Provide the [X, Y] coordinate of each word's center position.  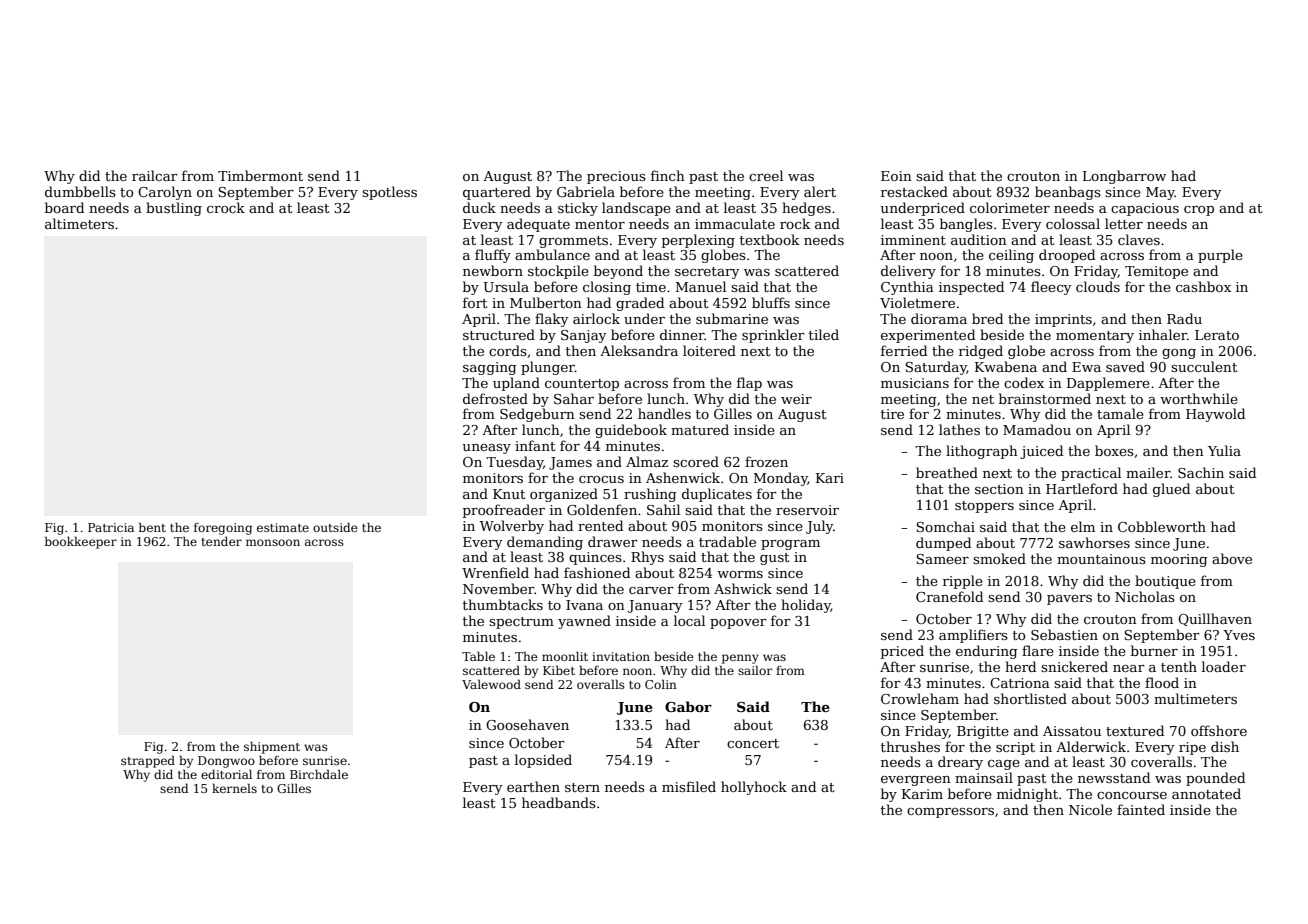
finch [668, 175]
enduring [986, 652]
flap [749, 384]
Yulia [1224, 450]
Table [478, 656]
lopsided [543, 761]
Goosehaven [527, 724]
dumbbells [80, 191]
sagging [489, 368]
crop [1199, 211]
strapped [148, 761]
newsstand [1114, 777]
